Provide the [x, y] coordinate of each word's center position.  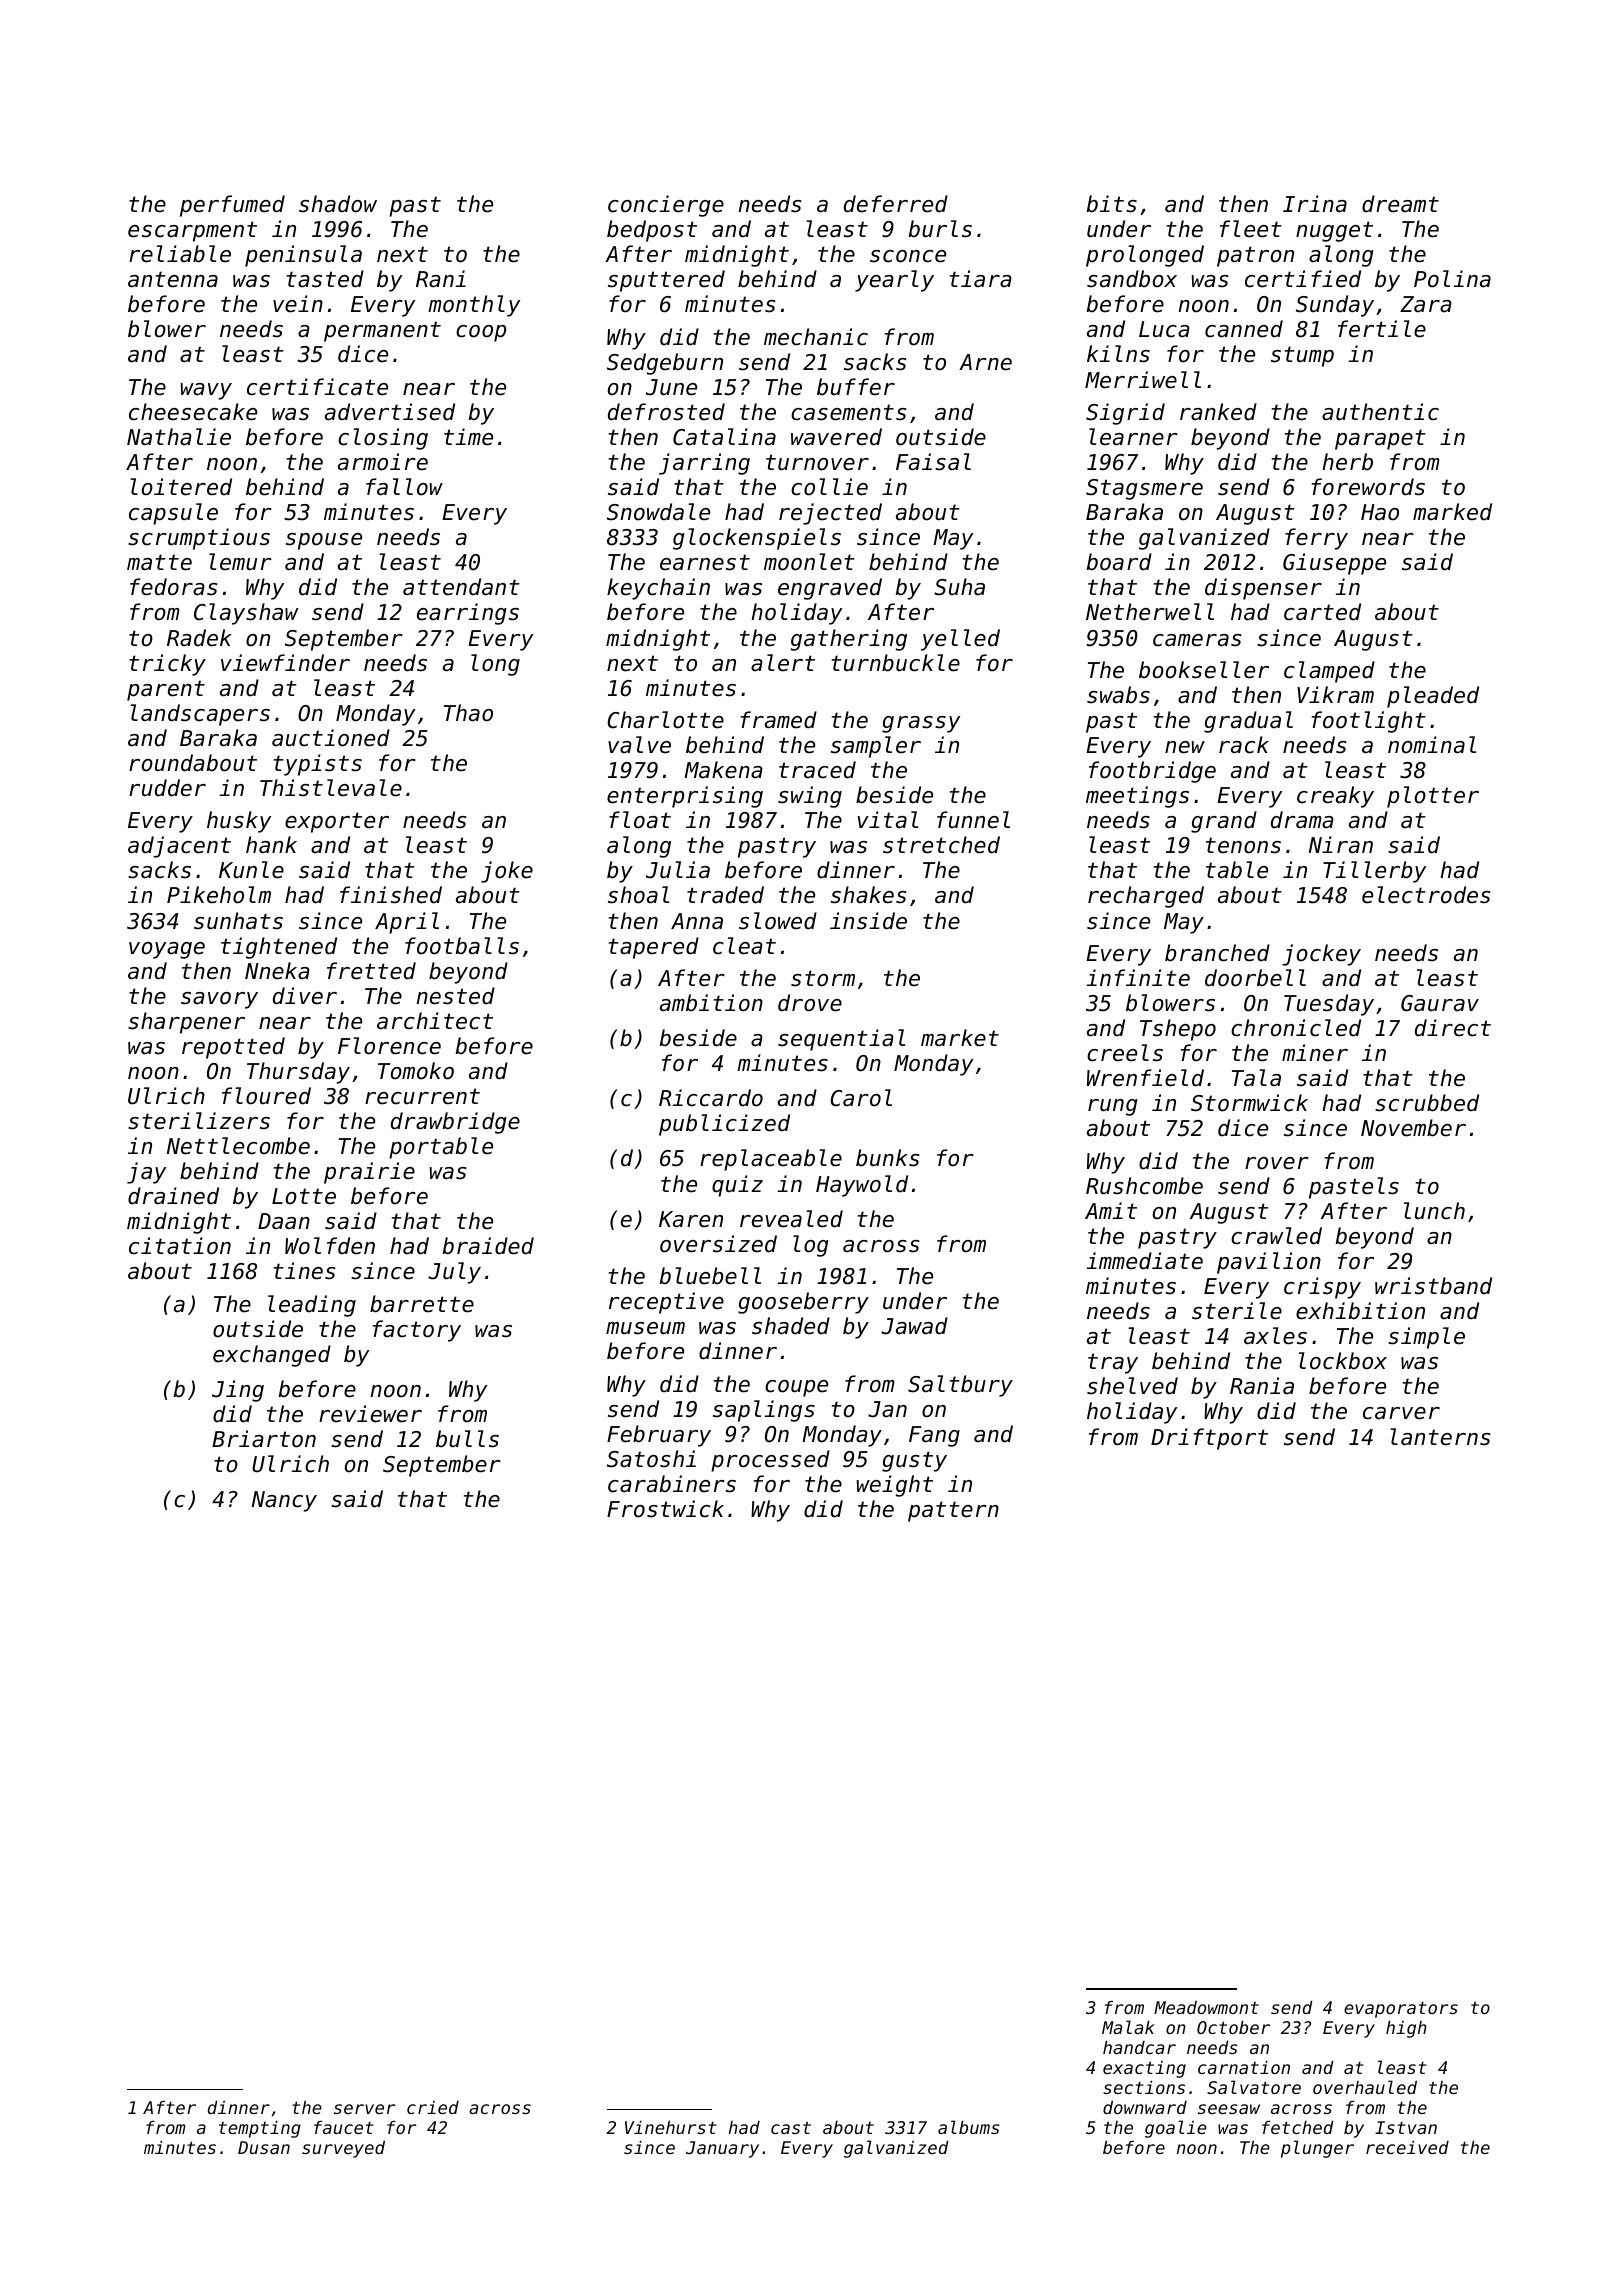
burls [940, 229]
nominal [1432, 745]
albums [969, 2127]
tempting [260, 2129]
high [1406, 2029]
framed [779, 720]
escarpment [192, 231]
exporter [337, 822]
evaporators [1401, 2010]
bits [1111, 204]
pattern [953, 1511]
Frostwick [665, 1509]
